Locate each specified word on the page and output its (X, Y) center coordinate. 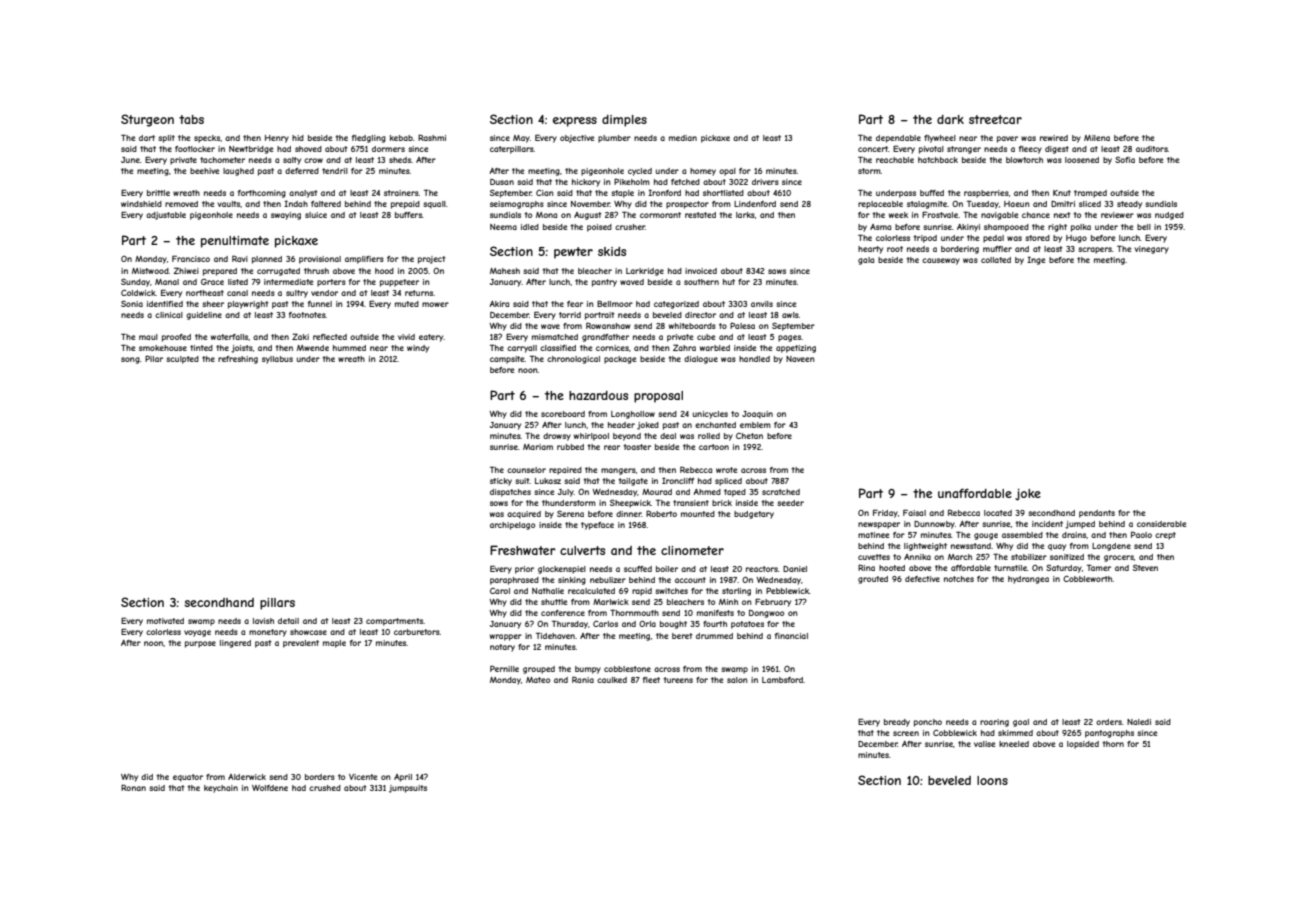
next (1062, 215)
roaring (994, 723)
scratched (781, 492)
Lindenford (755, 204)
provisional (320, 260)
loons (992, 780)
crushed (325, 788)
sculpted (182, 360)
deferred (302, 171)
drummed (714, 636)
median (683, 138)
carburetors (417, 632)
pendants (1097, 514)
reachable (895, 160)
